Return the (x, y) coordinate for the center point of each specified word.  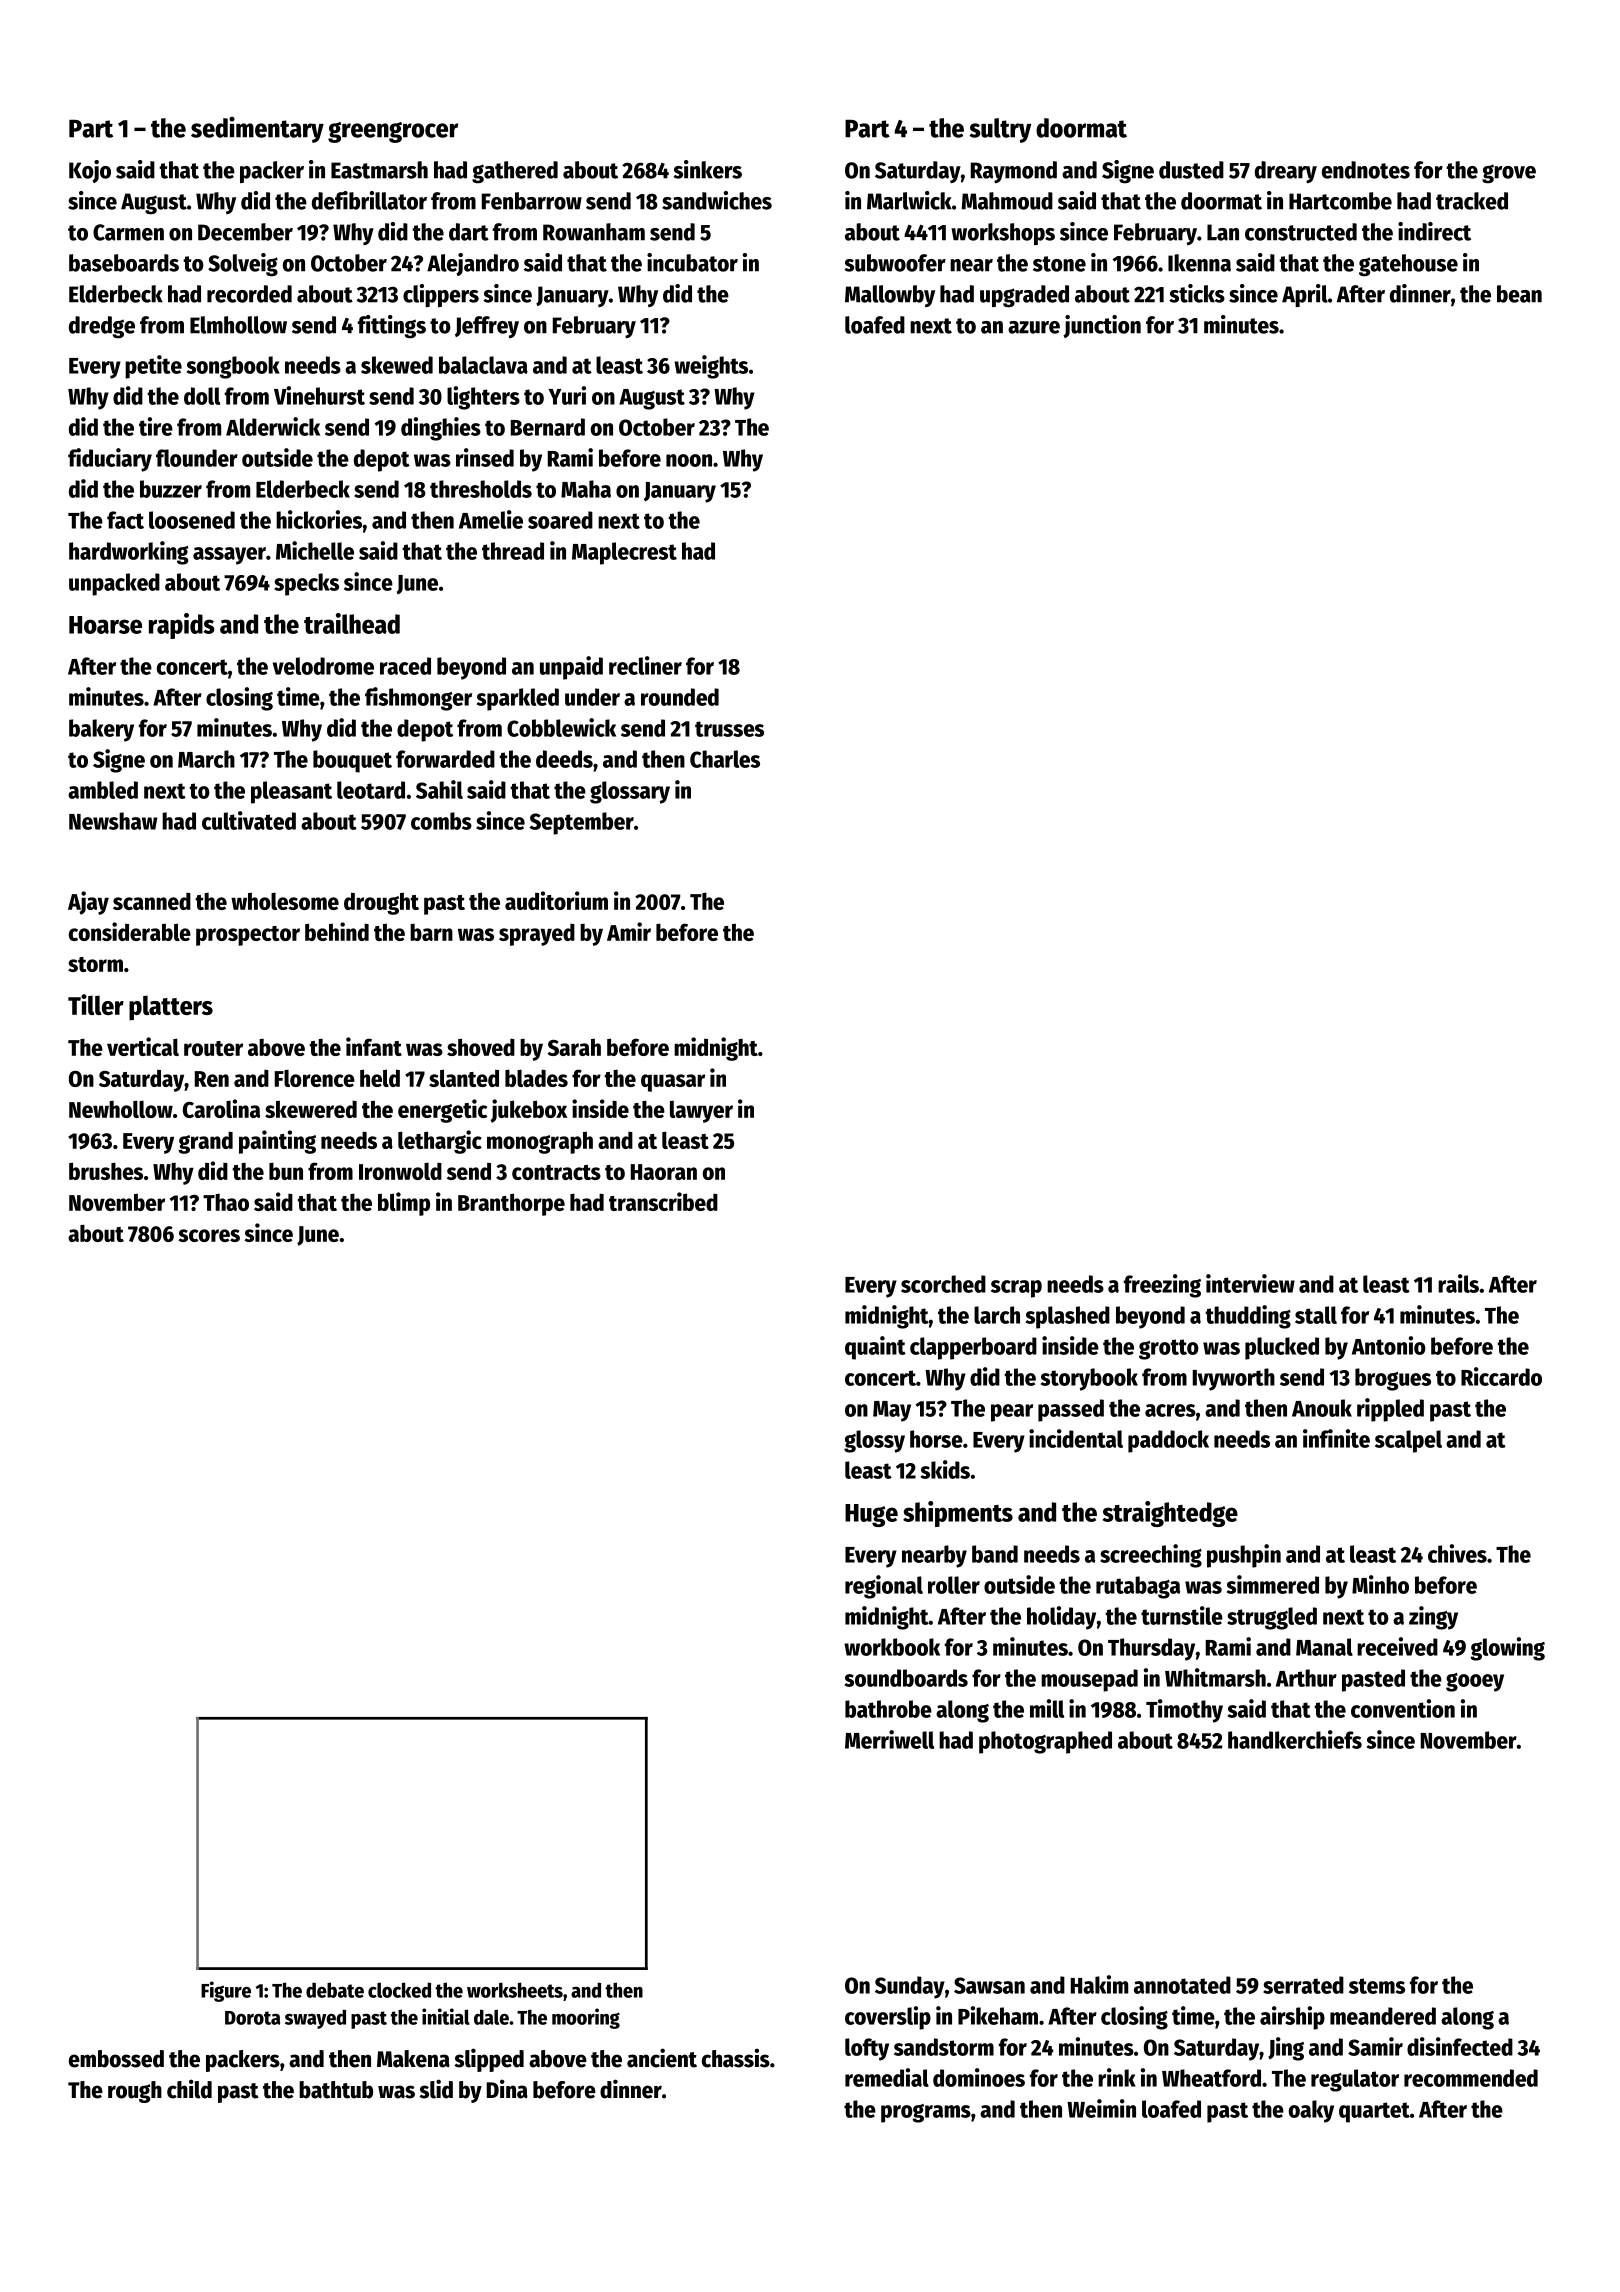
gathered (515, 172)
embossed (116, 2059)
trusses (729, 729)
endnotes (1366, 170)
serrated (1303, 1985)
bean (1519, 294)
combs (441, 821)
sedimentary (257, 130)
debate (335, 1990)
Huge (871, 1515)
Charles (725, 759)
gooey (1475, 1682)
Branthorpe (511, 1204)
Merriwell (889, 1739)
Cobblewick (561, 727)
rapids (182, 626)
